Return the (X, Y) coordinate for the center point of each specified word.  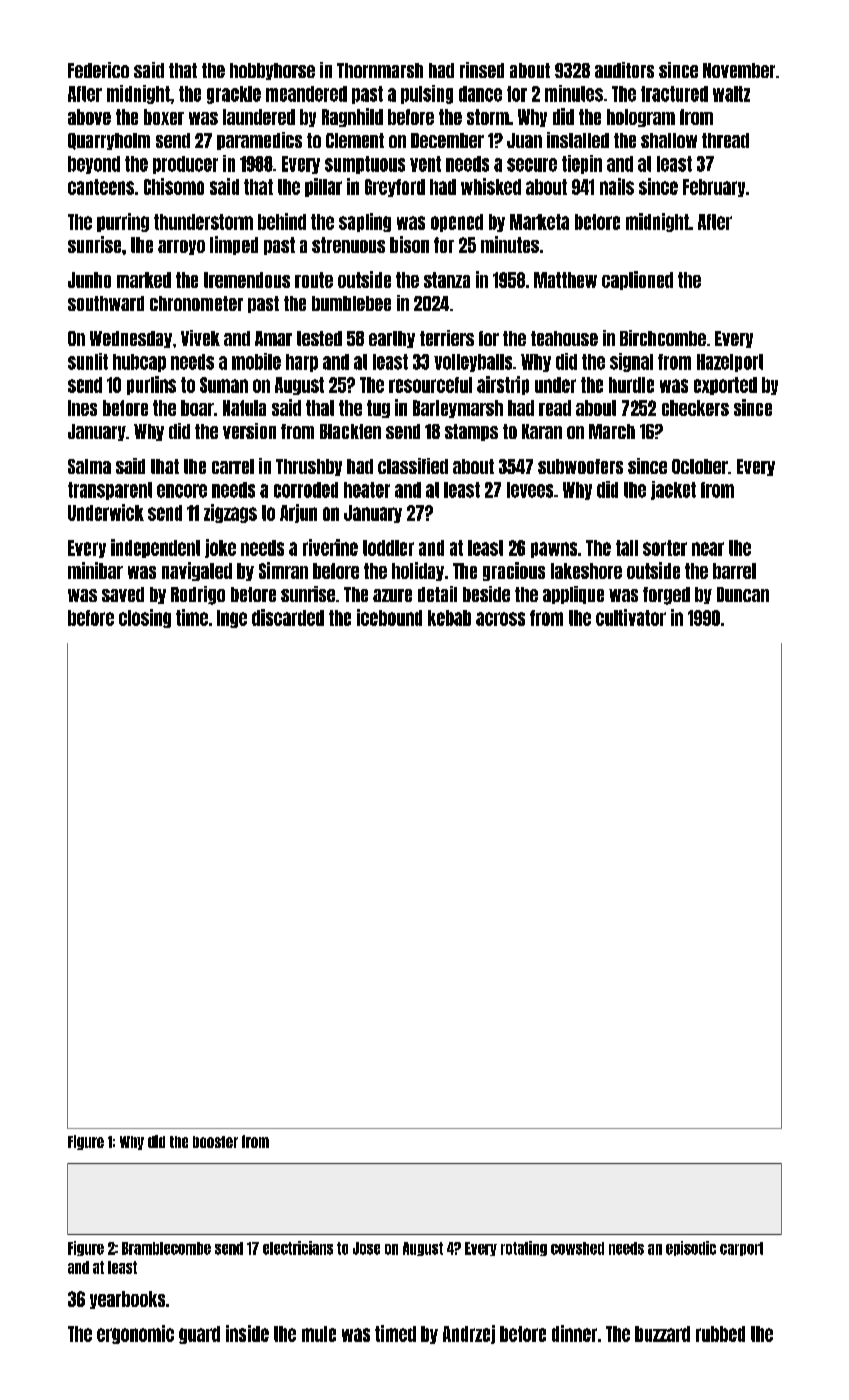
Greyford (395, 188)
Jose (366, 1248)
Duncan (743, 594)
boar (197, 408)
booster (215, 1142)
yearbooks (127, 1300)
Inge (232, 619)
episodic (691, 1248)
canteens (101, 187)
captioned (637, 280)
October (700, 466)
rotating (524, 1248)
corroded (306, 490)
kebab (449, 618)
